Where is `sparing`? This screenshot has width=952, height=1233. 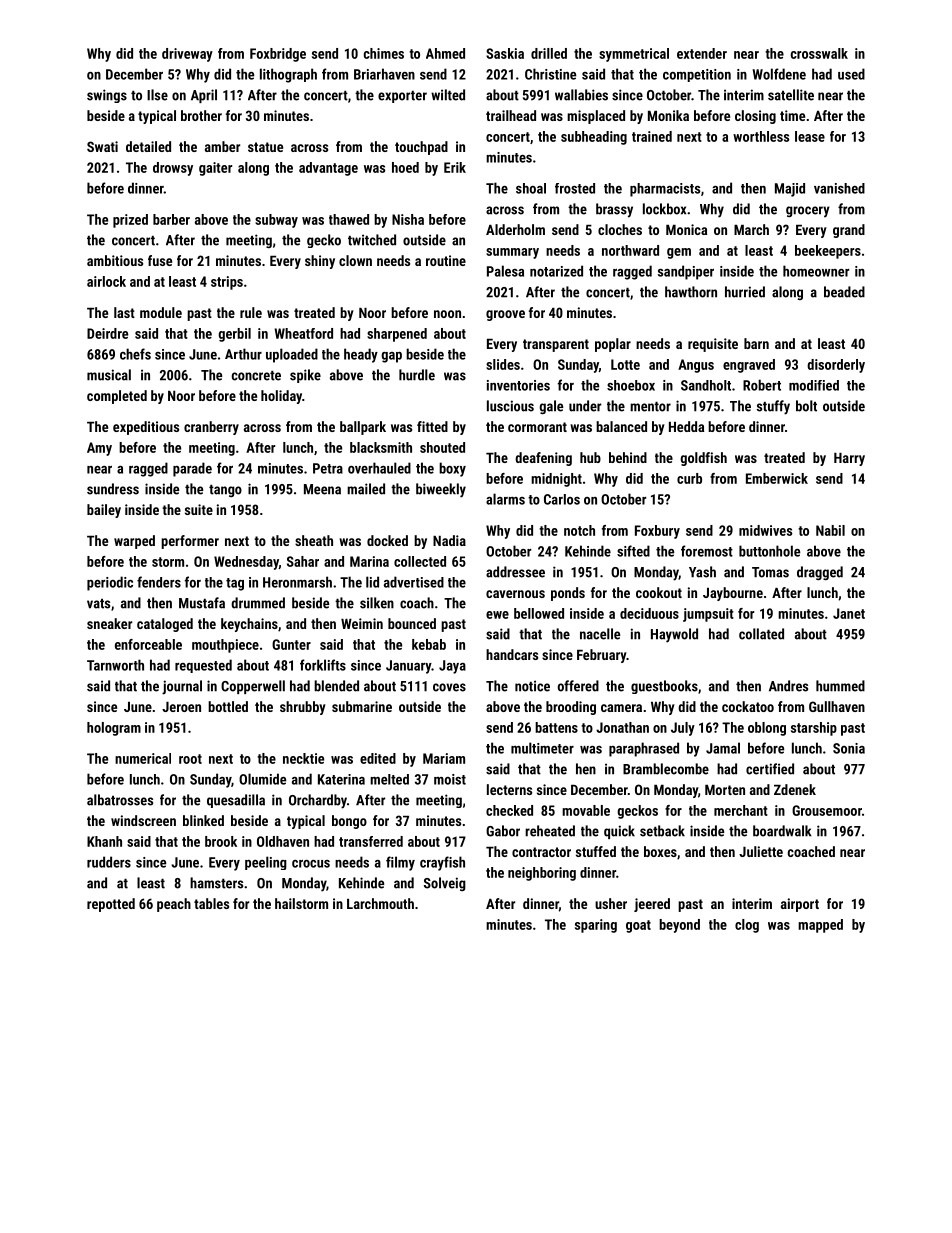 sparing is located at coordinates (596, 926).
